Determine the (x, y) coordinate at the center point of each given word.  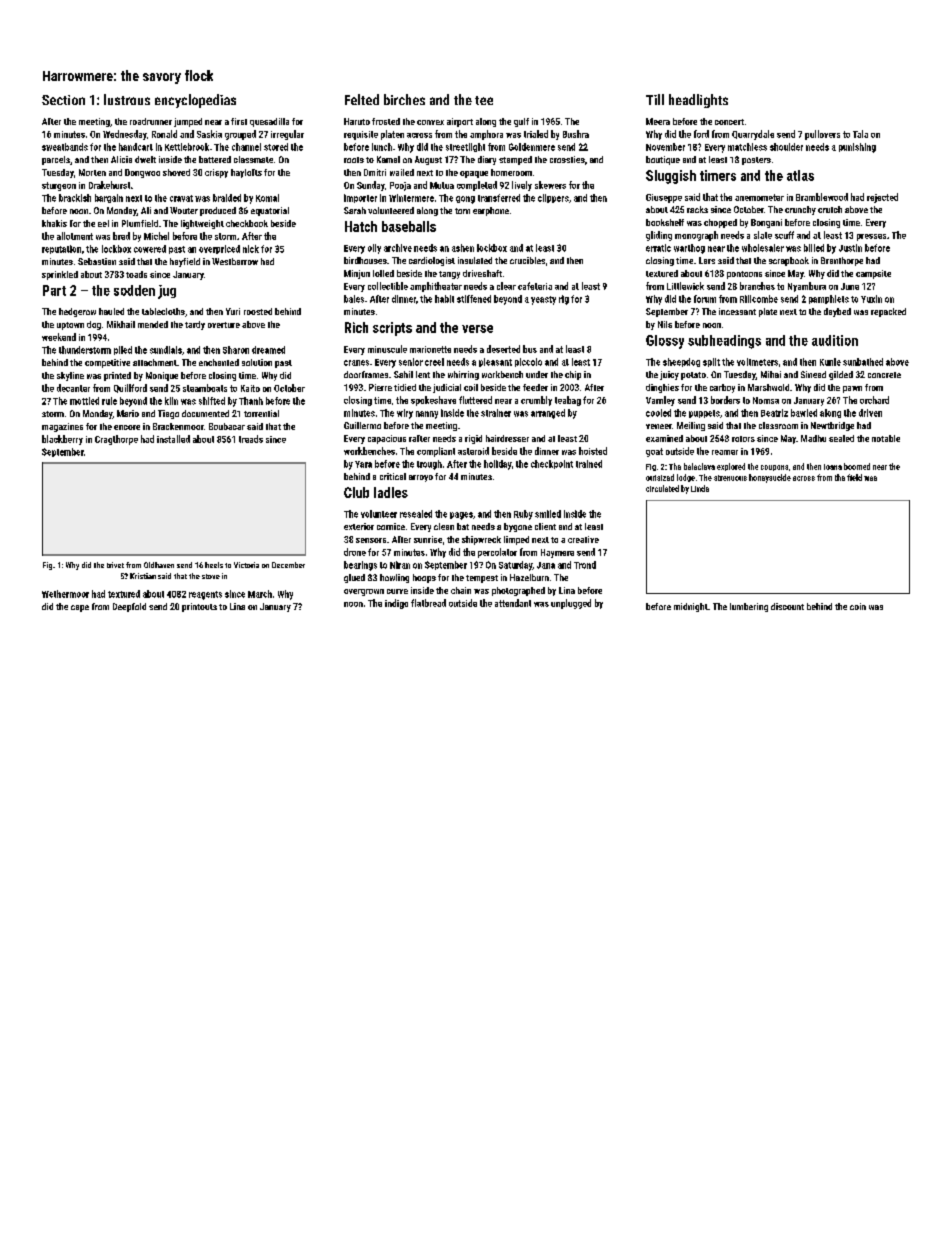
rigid (473, 439)
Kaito (250, 388)
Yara (363, 464)
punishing (857, 148)
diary (487, 160)
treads (251, 439)
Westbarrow (235, 261)
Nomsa (766, 400)
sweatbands (65, 147)
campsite (873, 274)
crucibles (527, 260)
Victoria (246, 565)
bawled (804, 413)
